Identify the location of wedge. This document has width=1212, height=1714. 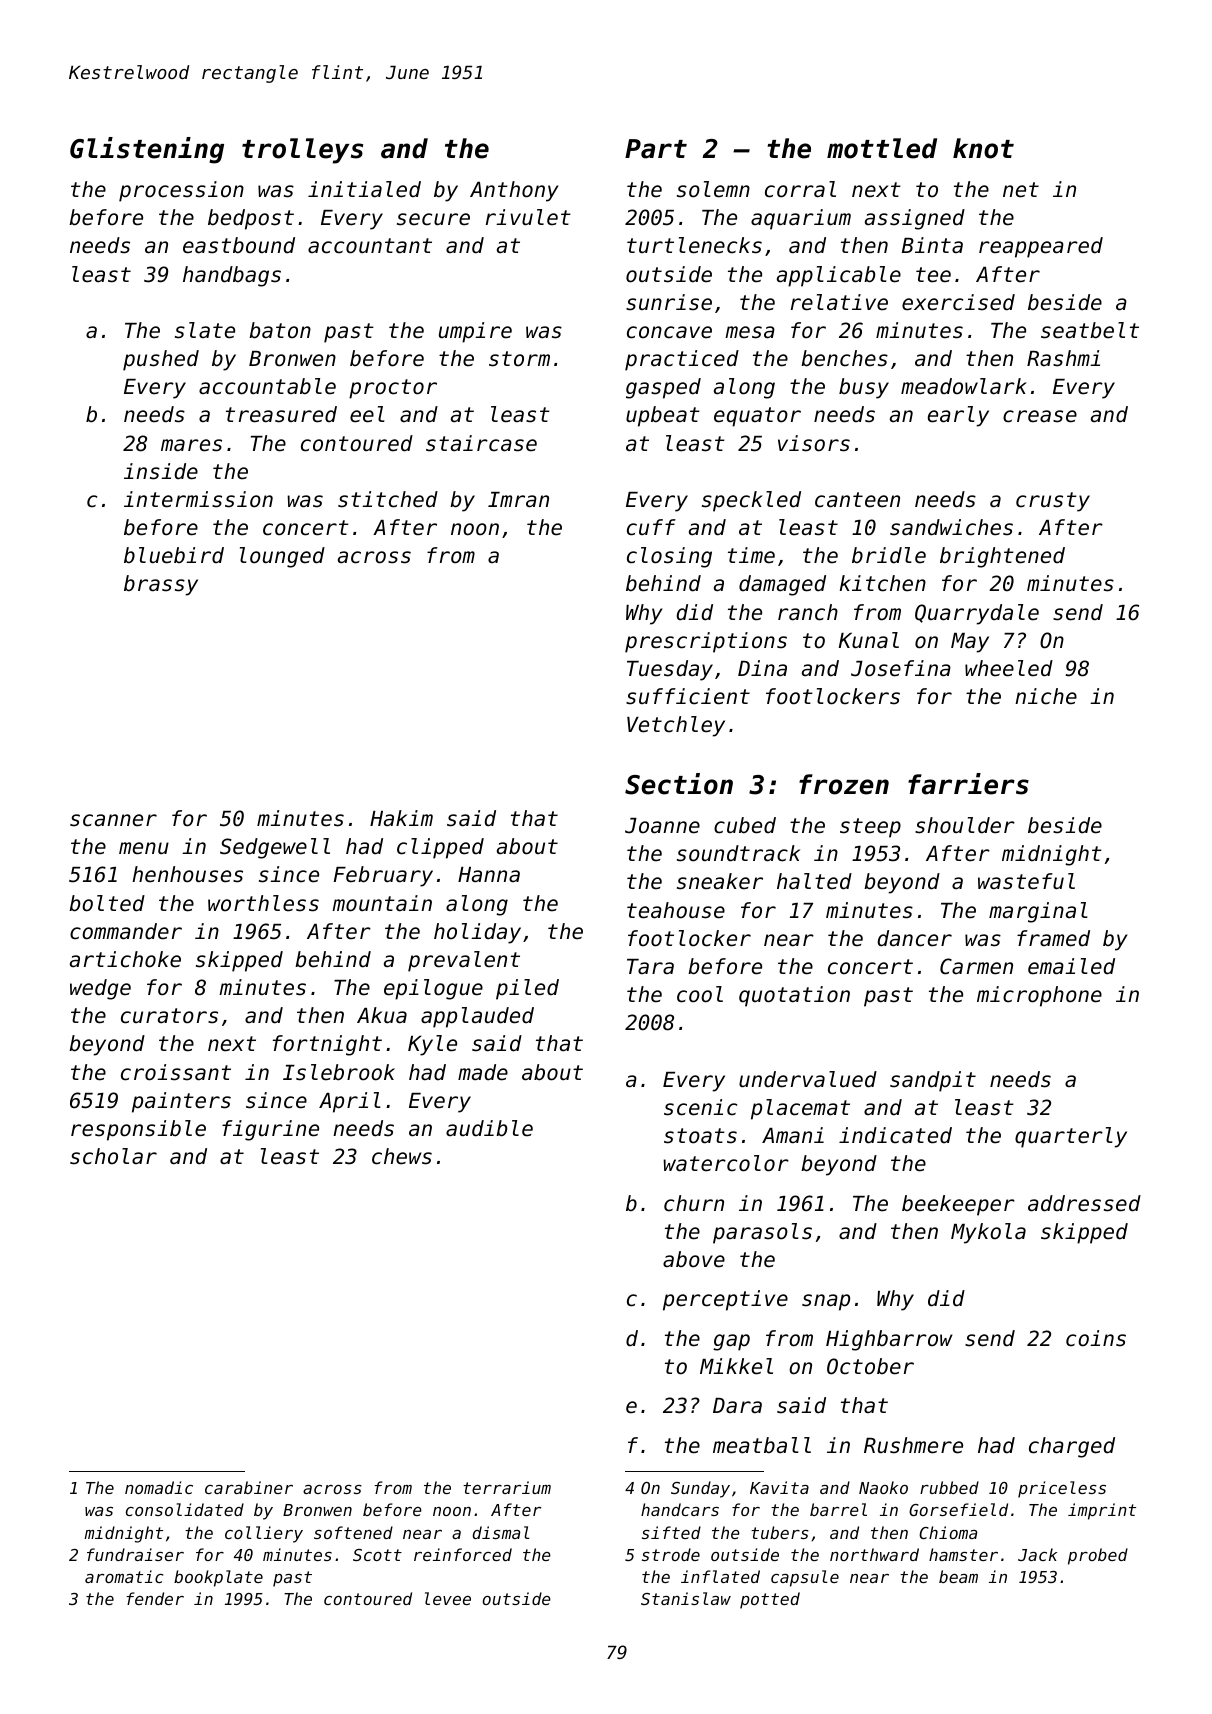
(100, 989).
